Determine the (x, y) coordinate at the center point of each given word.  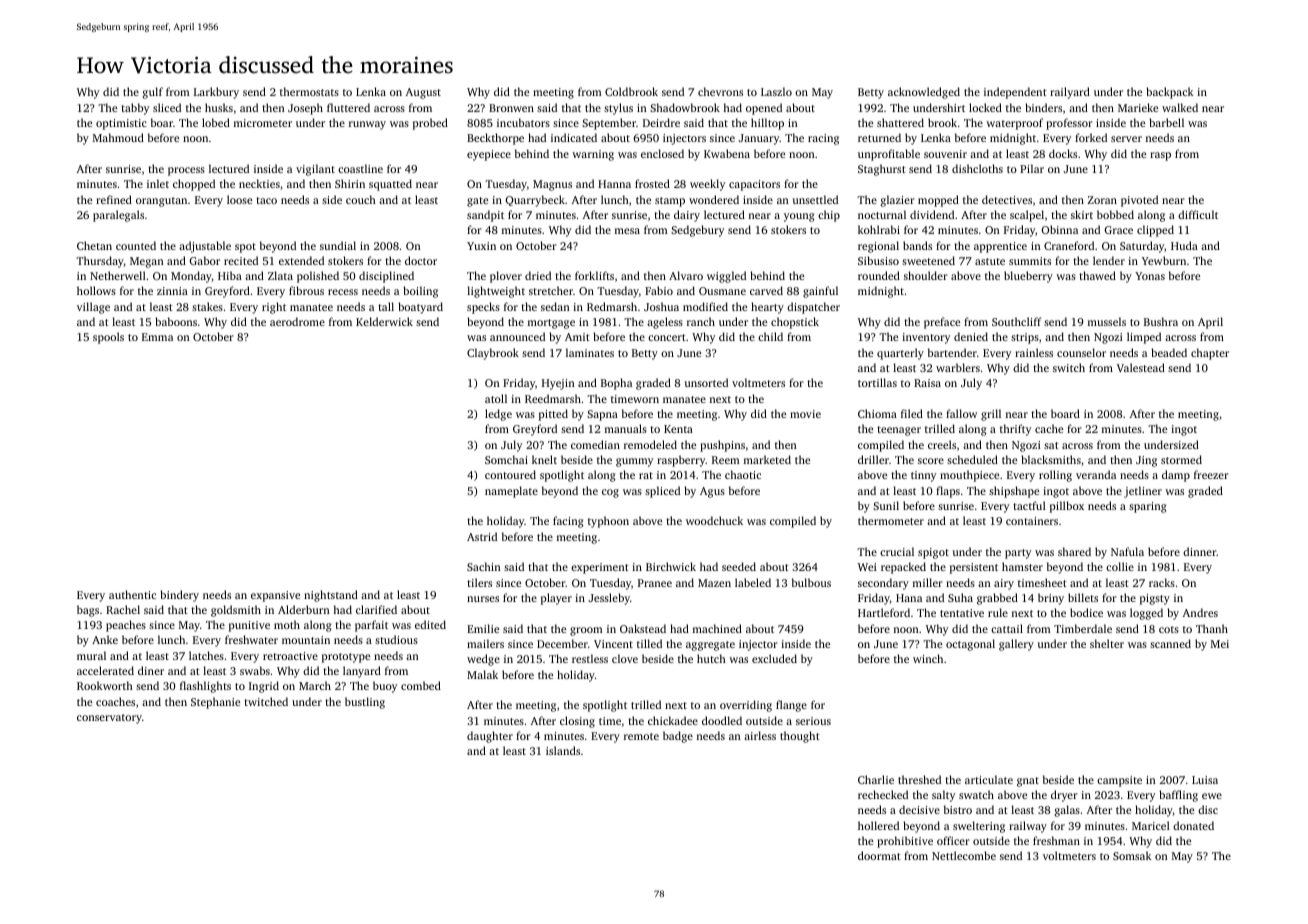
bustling (365, 703)
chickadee (673, 720)
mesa (627, 231)
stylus (618, 109)
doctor (421, 260)
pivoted (1139, 201)
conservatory (109, 719)
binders (1043, 107)
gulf (153, 93)
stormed (1181, 459)
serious (813, 721)
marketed (767, 459)
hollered (878, 825)
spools (108, 338)
